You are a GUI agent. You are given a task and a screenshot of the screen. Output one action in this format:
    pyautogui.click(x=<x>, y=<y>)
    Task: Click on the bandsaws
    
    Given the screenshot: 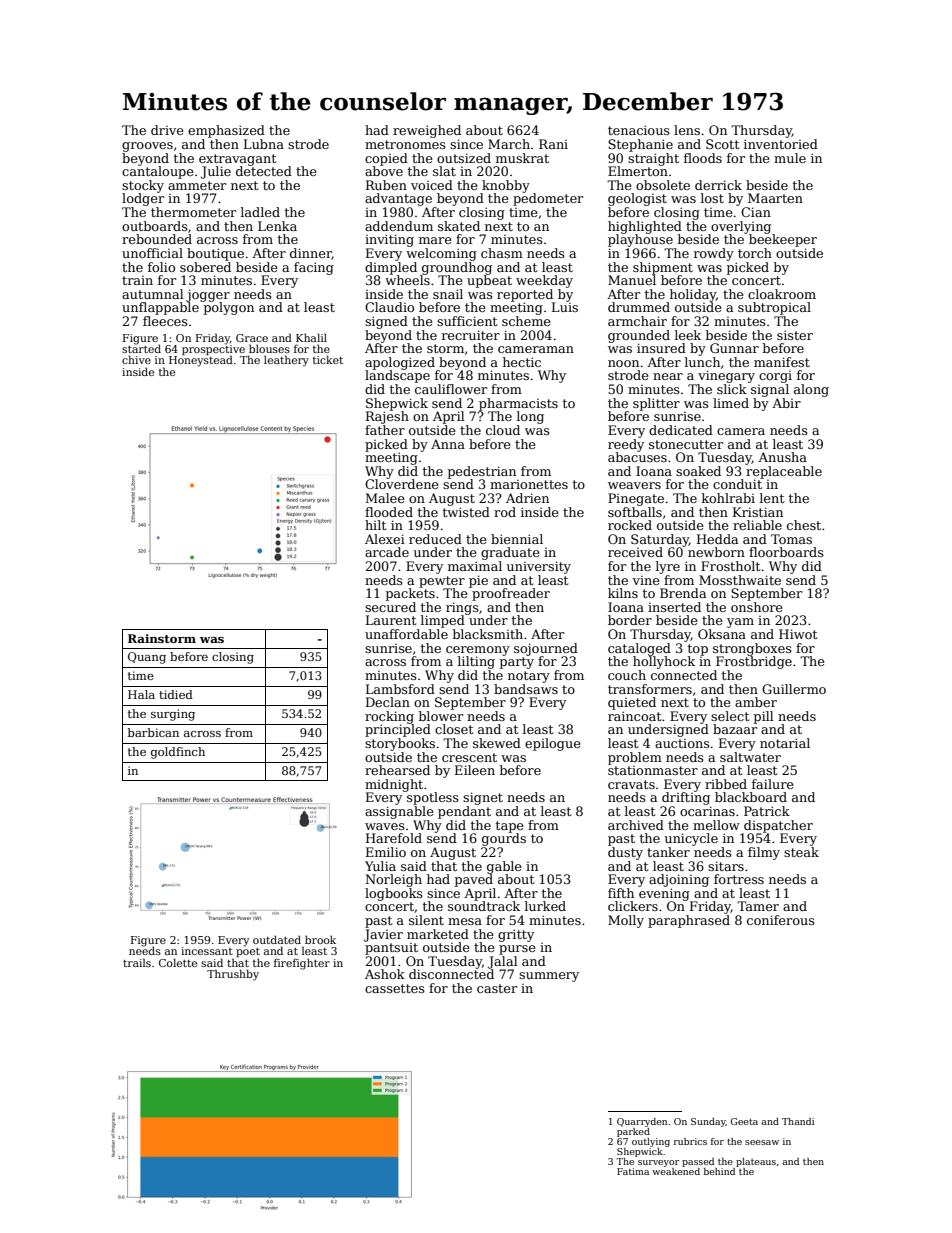 What is the action you would take?
    pyautogui.click(x=526, y=689)
